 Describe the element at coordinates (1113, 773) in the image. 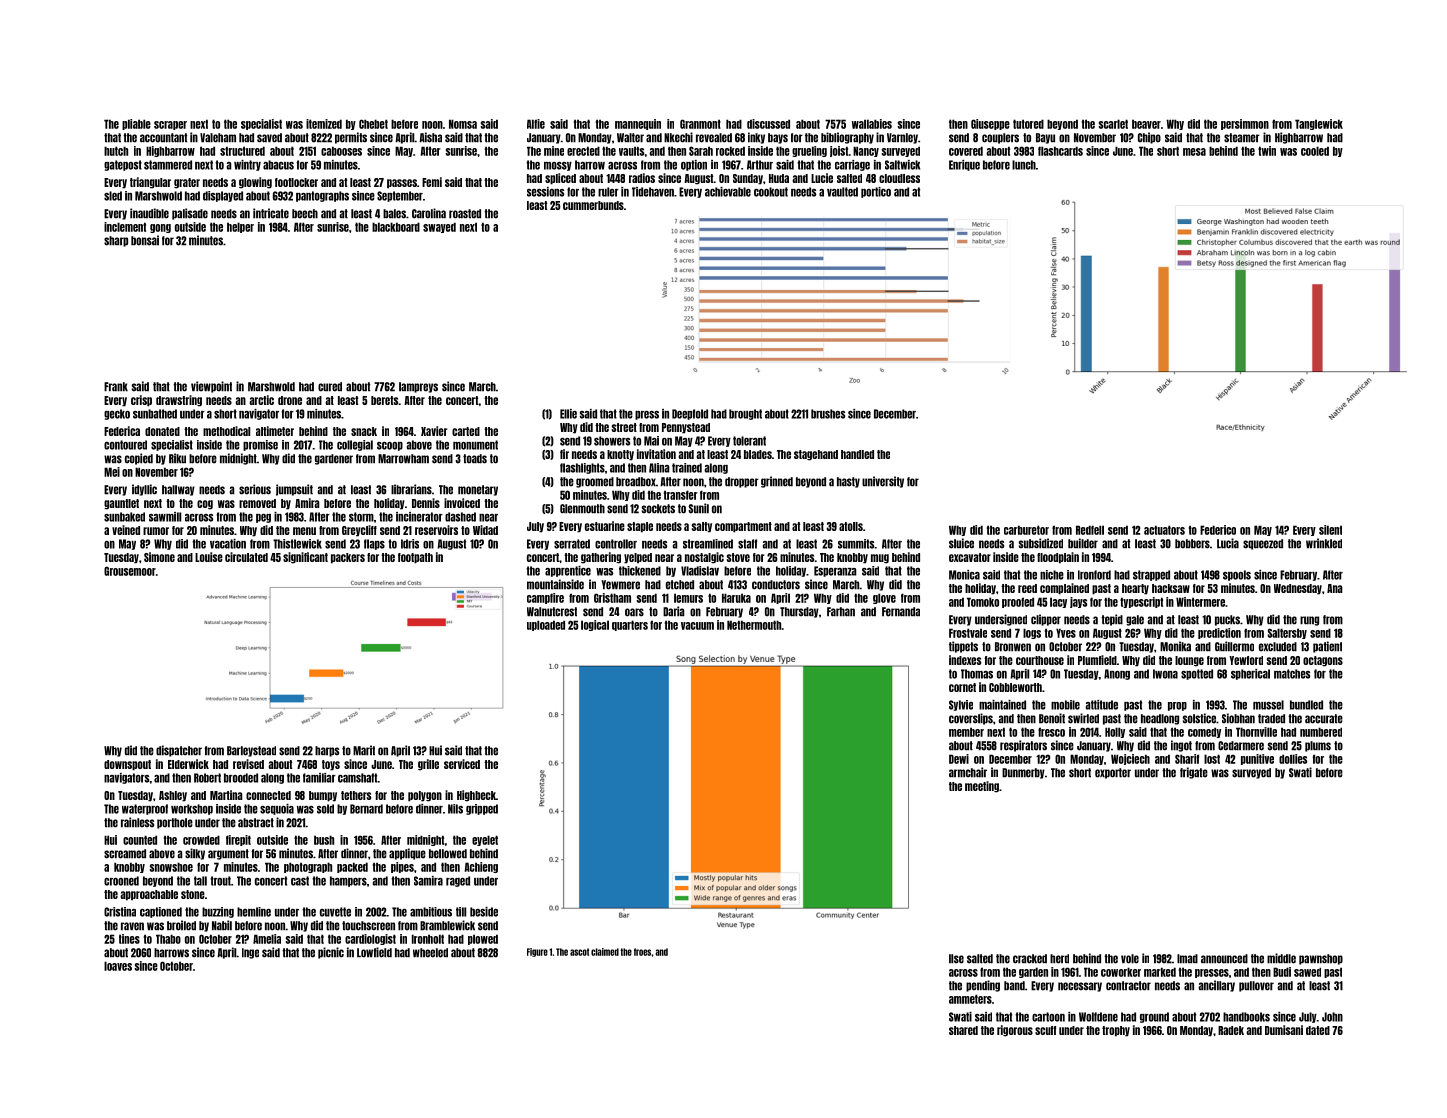

I see `exporter` at that location.
